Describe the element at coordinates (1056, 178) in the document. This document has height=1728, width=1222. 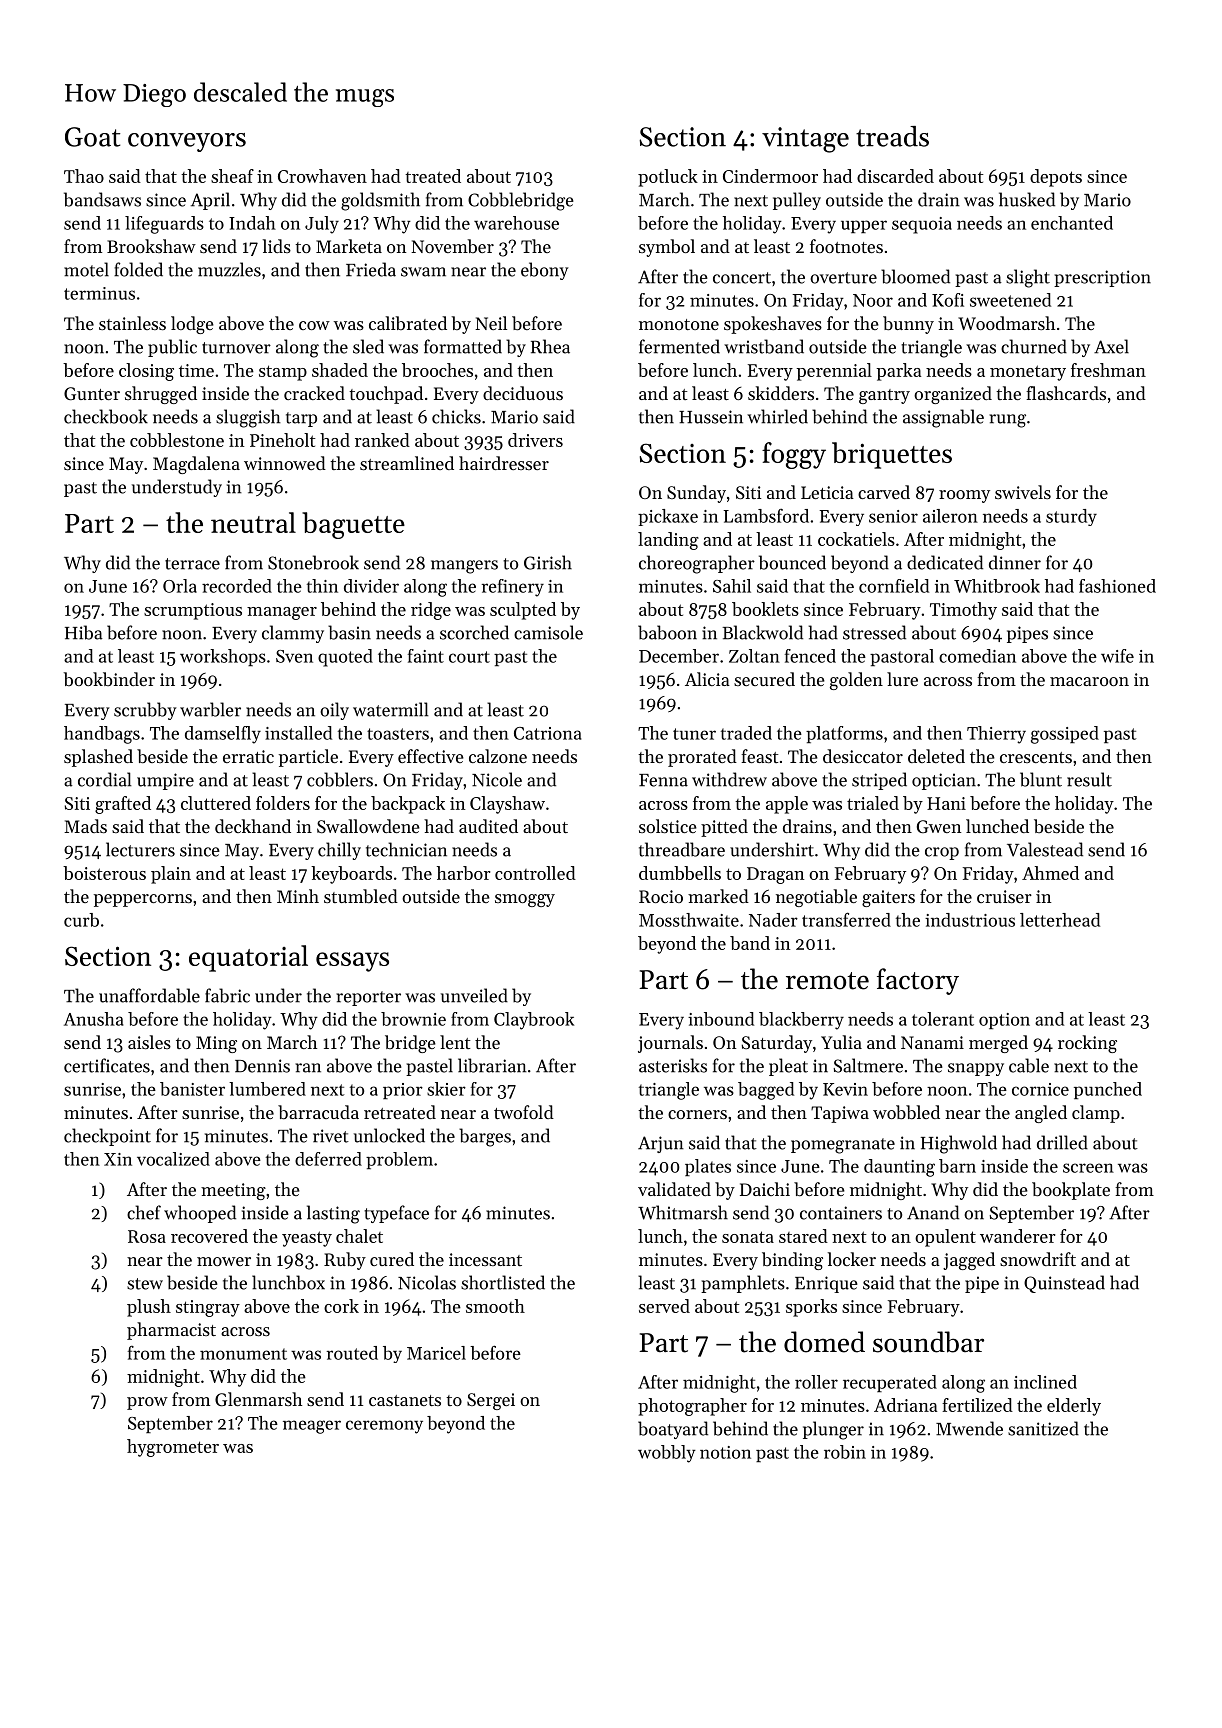
I see `depots` at that location.
